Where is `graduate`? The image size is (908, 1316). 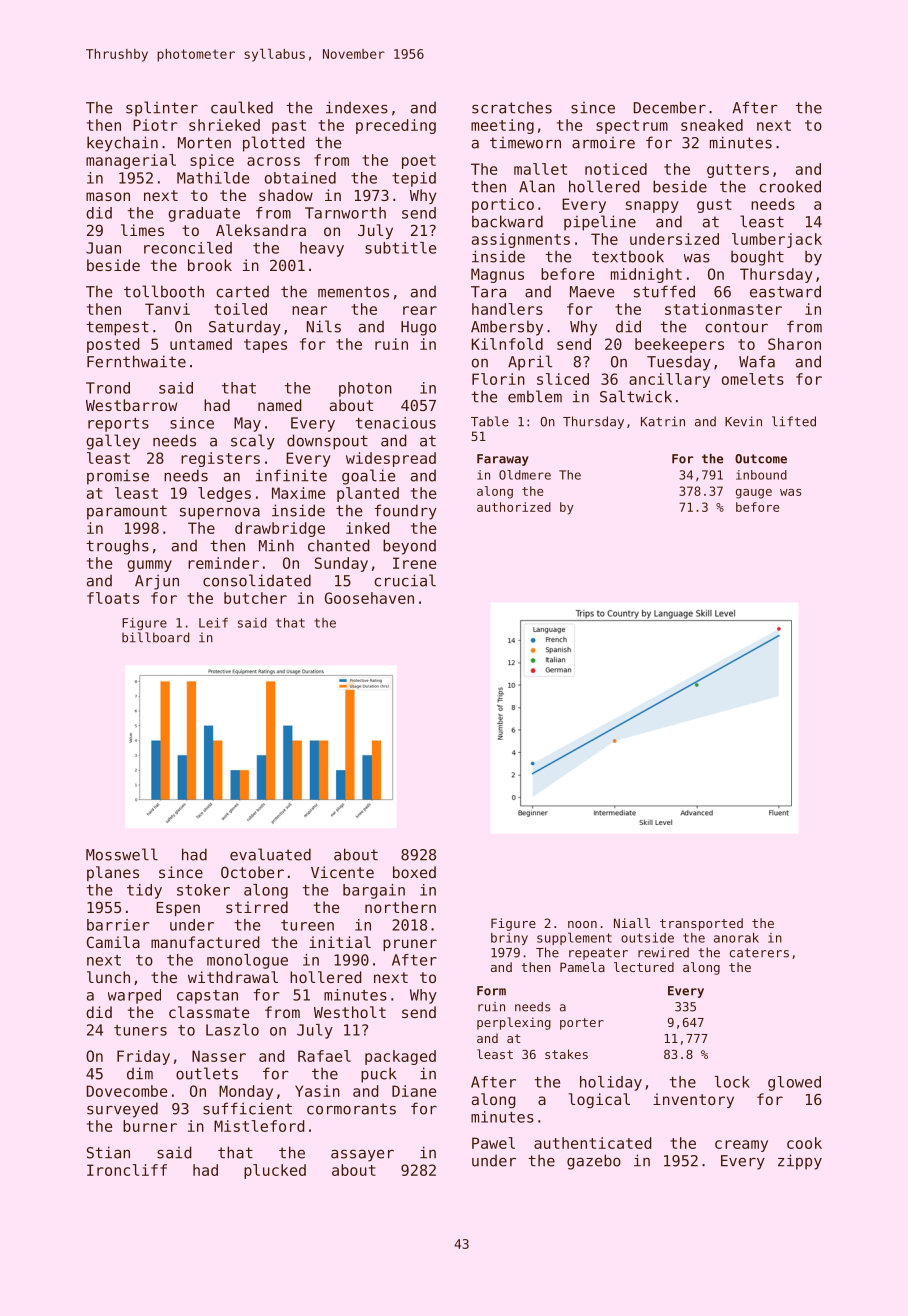
graduate is located at coordinates (204, 214).
